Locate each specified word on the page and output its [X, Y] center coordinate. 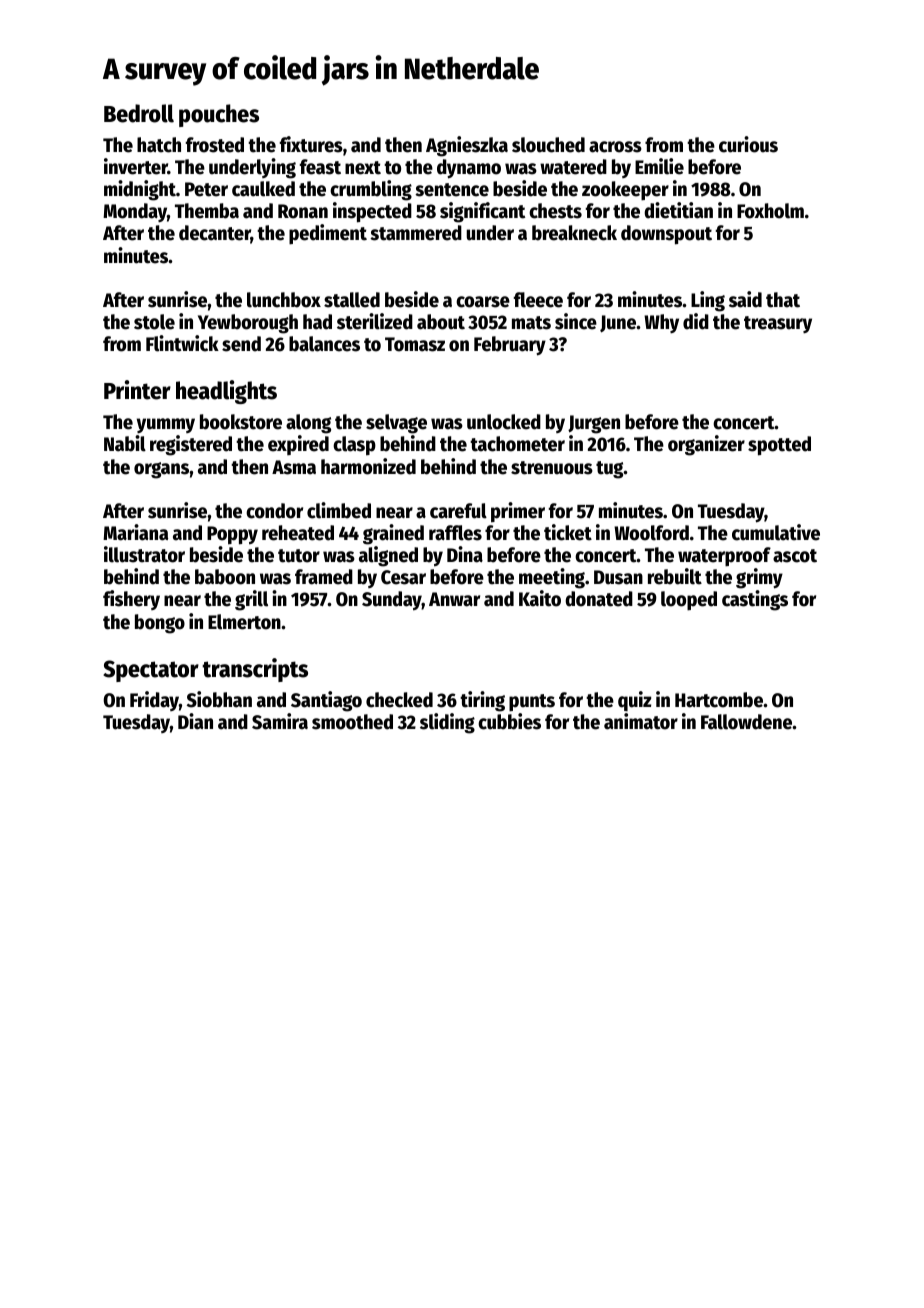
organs [161, 470]
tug [610, 470]
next [363, 168]
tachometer [517, 444]
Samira [280, 721]
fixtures [311, 144]
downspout [666, 235]
